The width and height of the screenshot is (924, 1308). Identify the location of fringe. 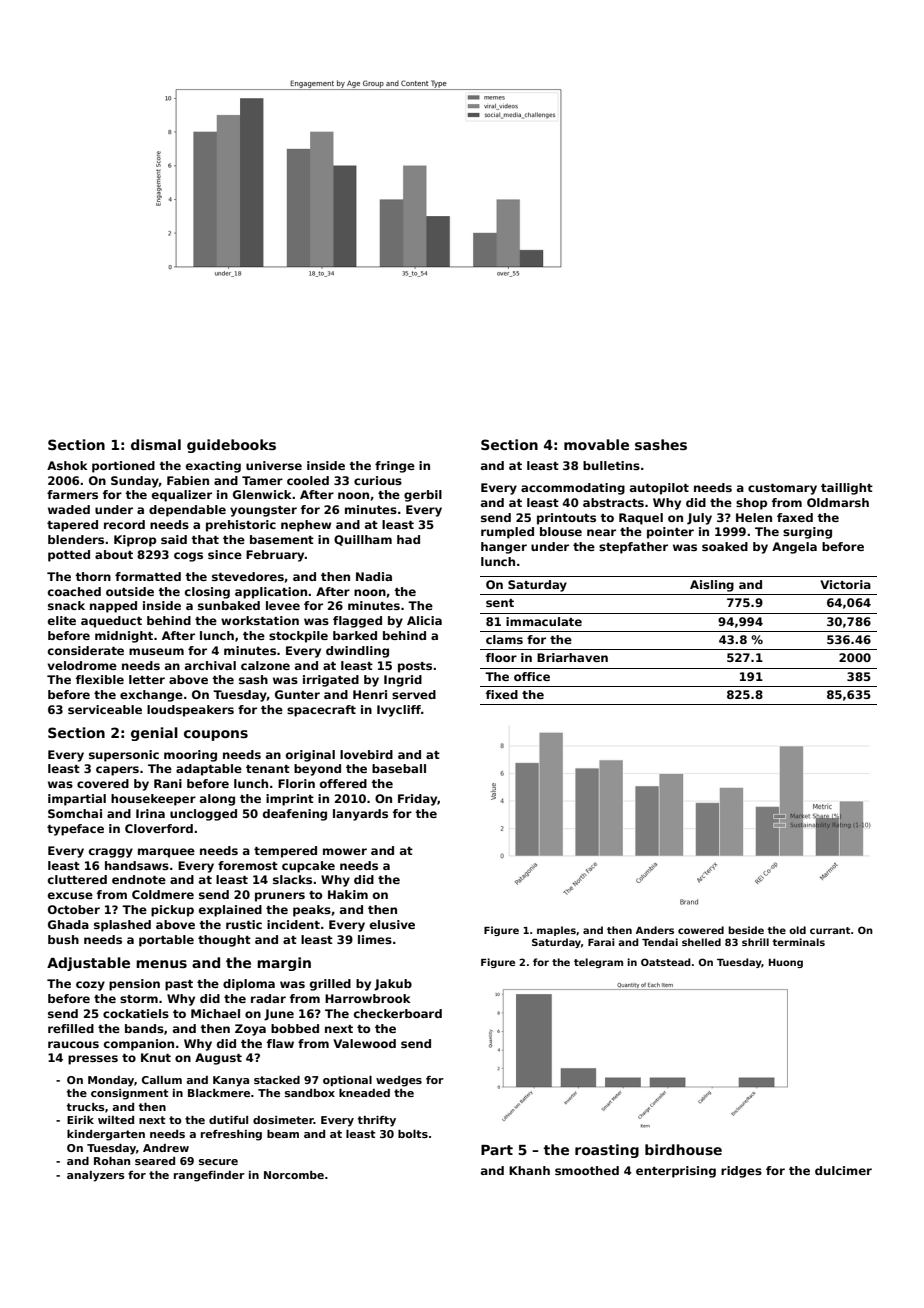
(395, 467).
